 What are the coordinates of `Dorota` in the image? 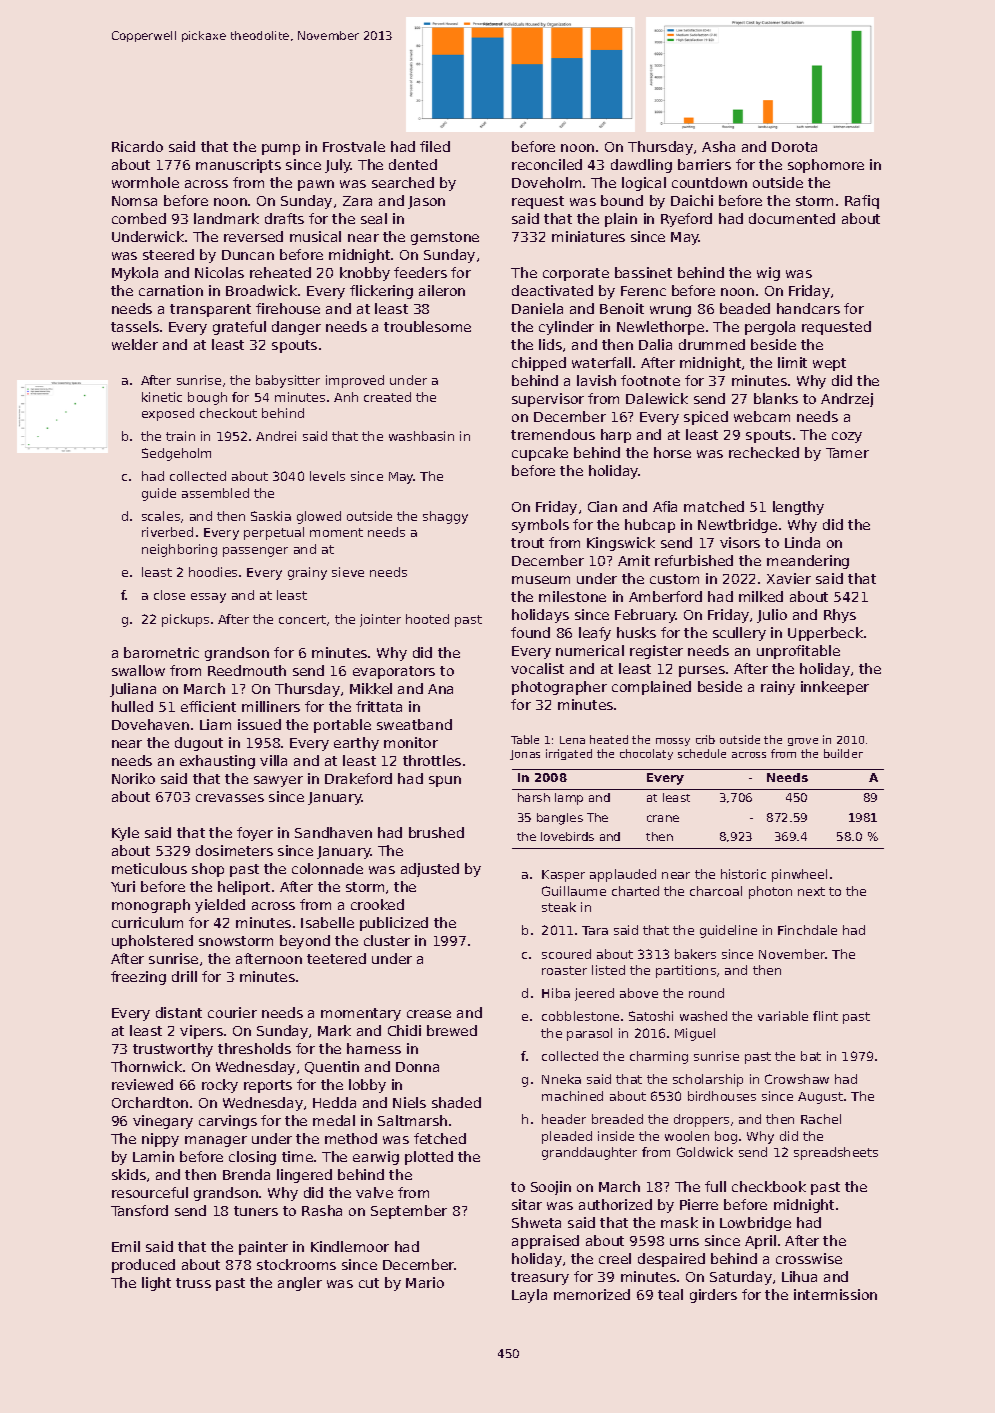 It's located at (794, 147).
